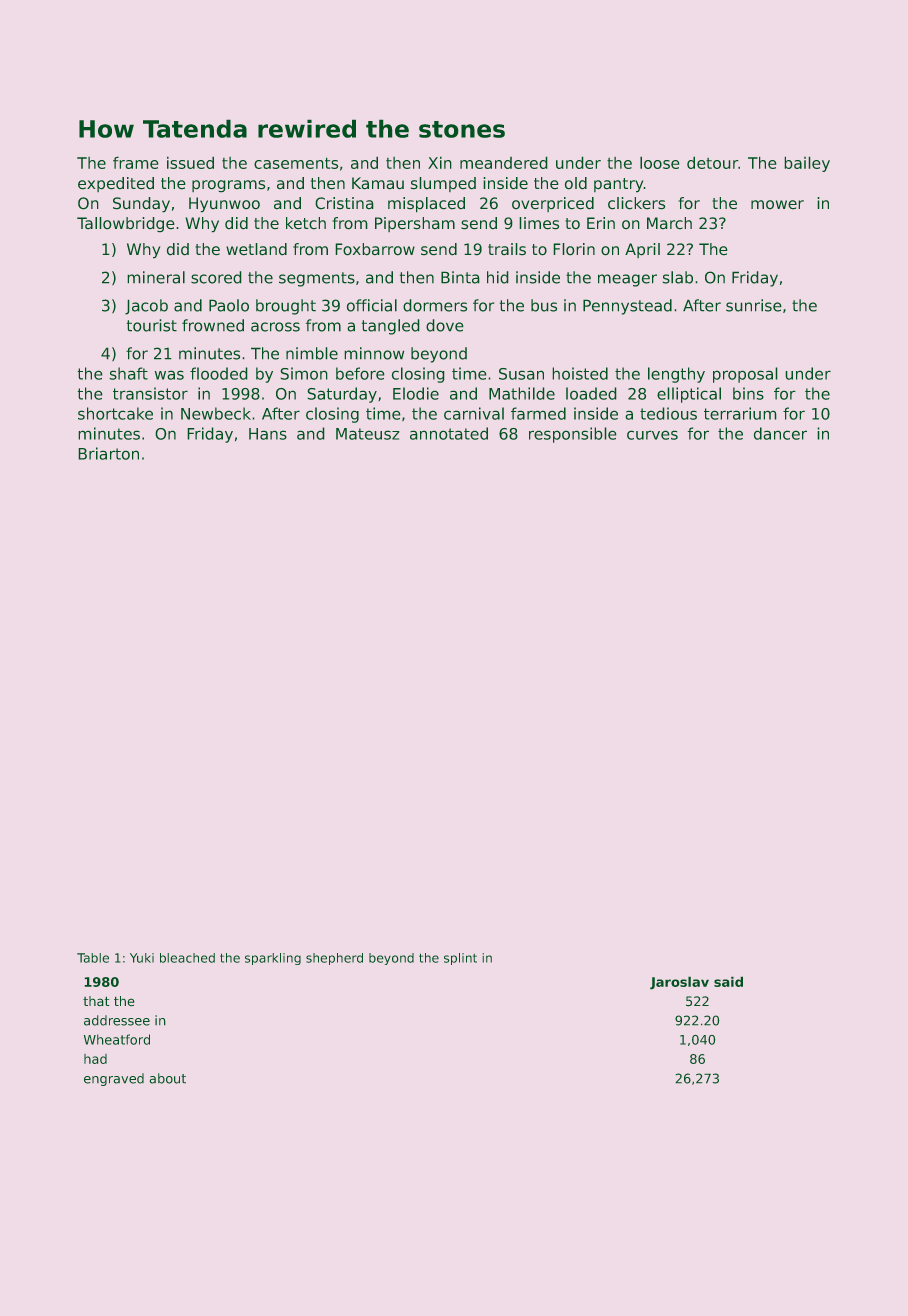 The height and width of the screenshot is (1316, 908). What do you see at coordinates (367, 434) in the screenshot?
I see `Mateusz` at bounding box center [367, 434].
